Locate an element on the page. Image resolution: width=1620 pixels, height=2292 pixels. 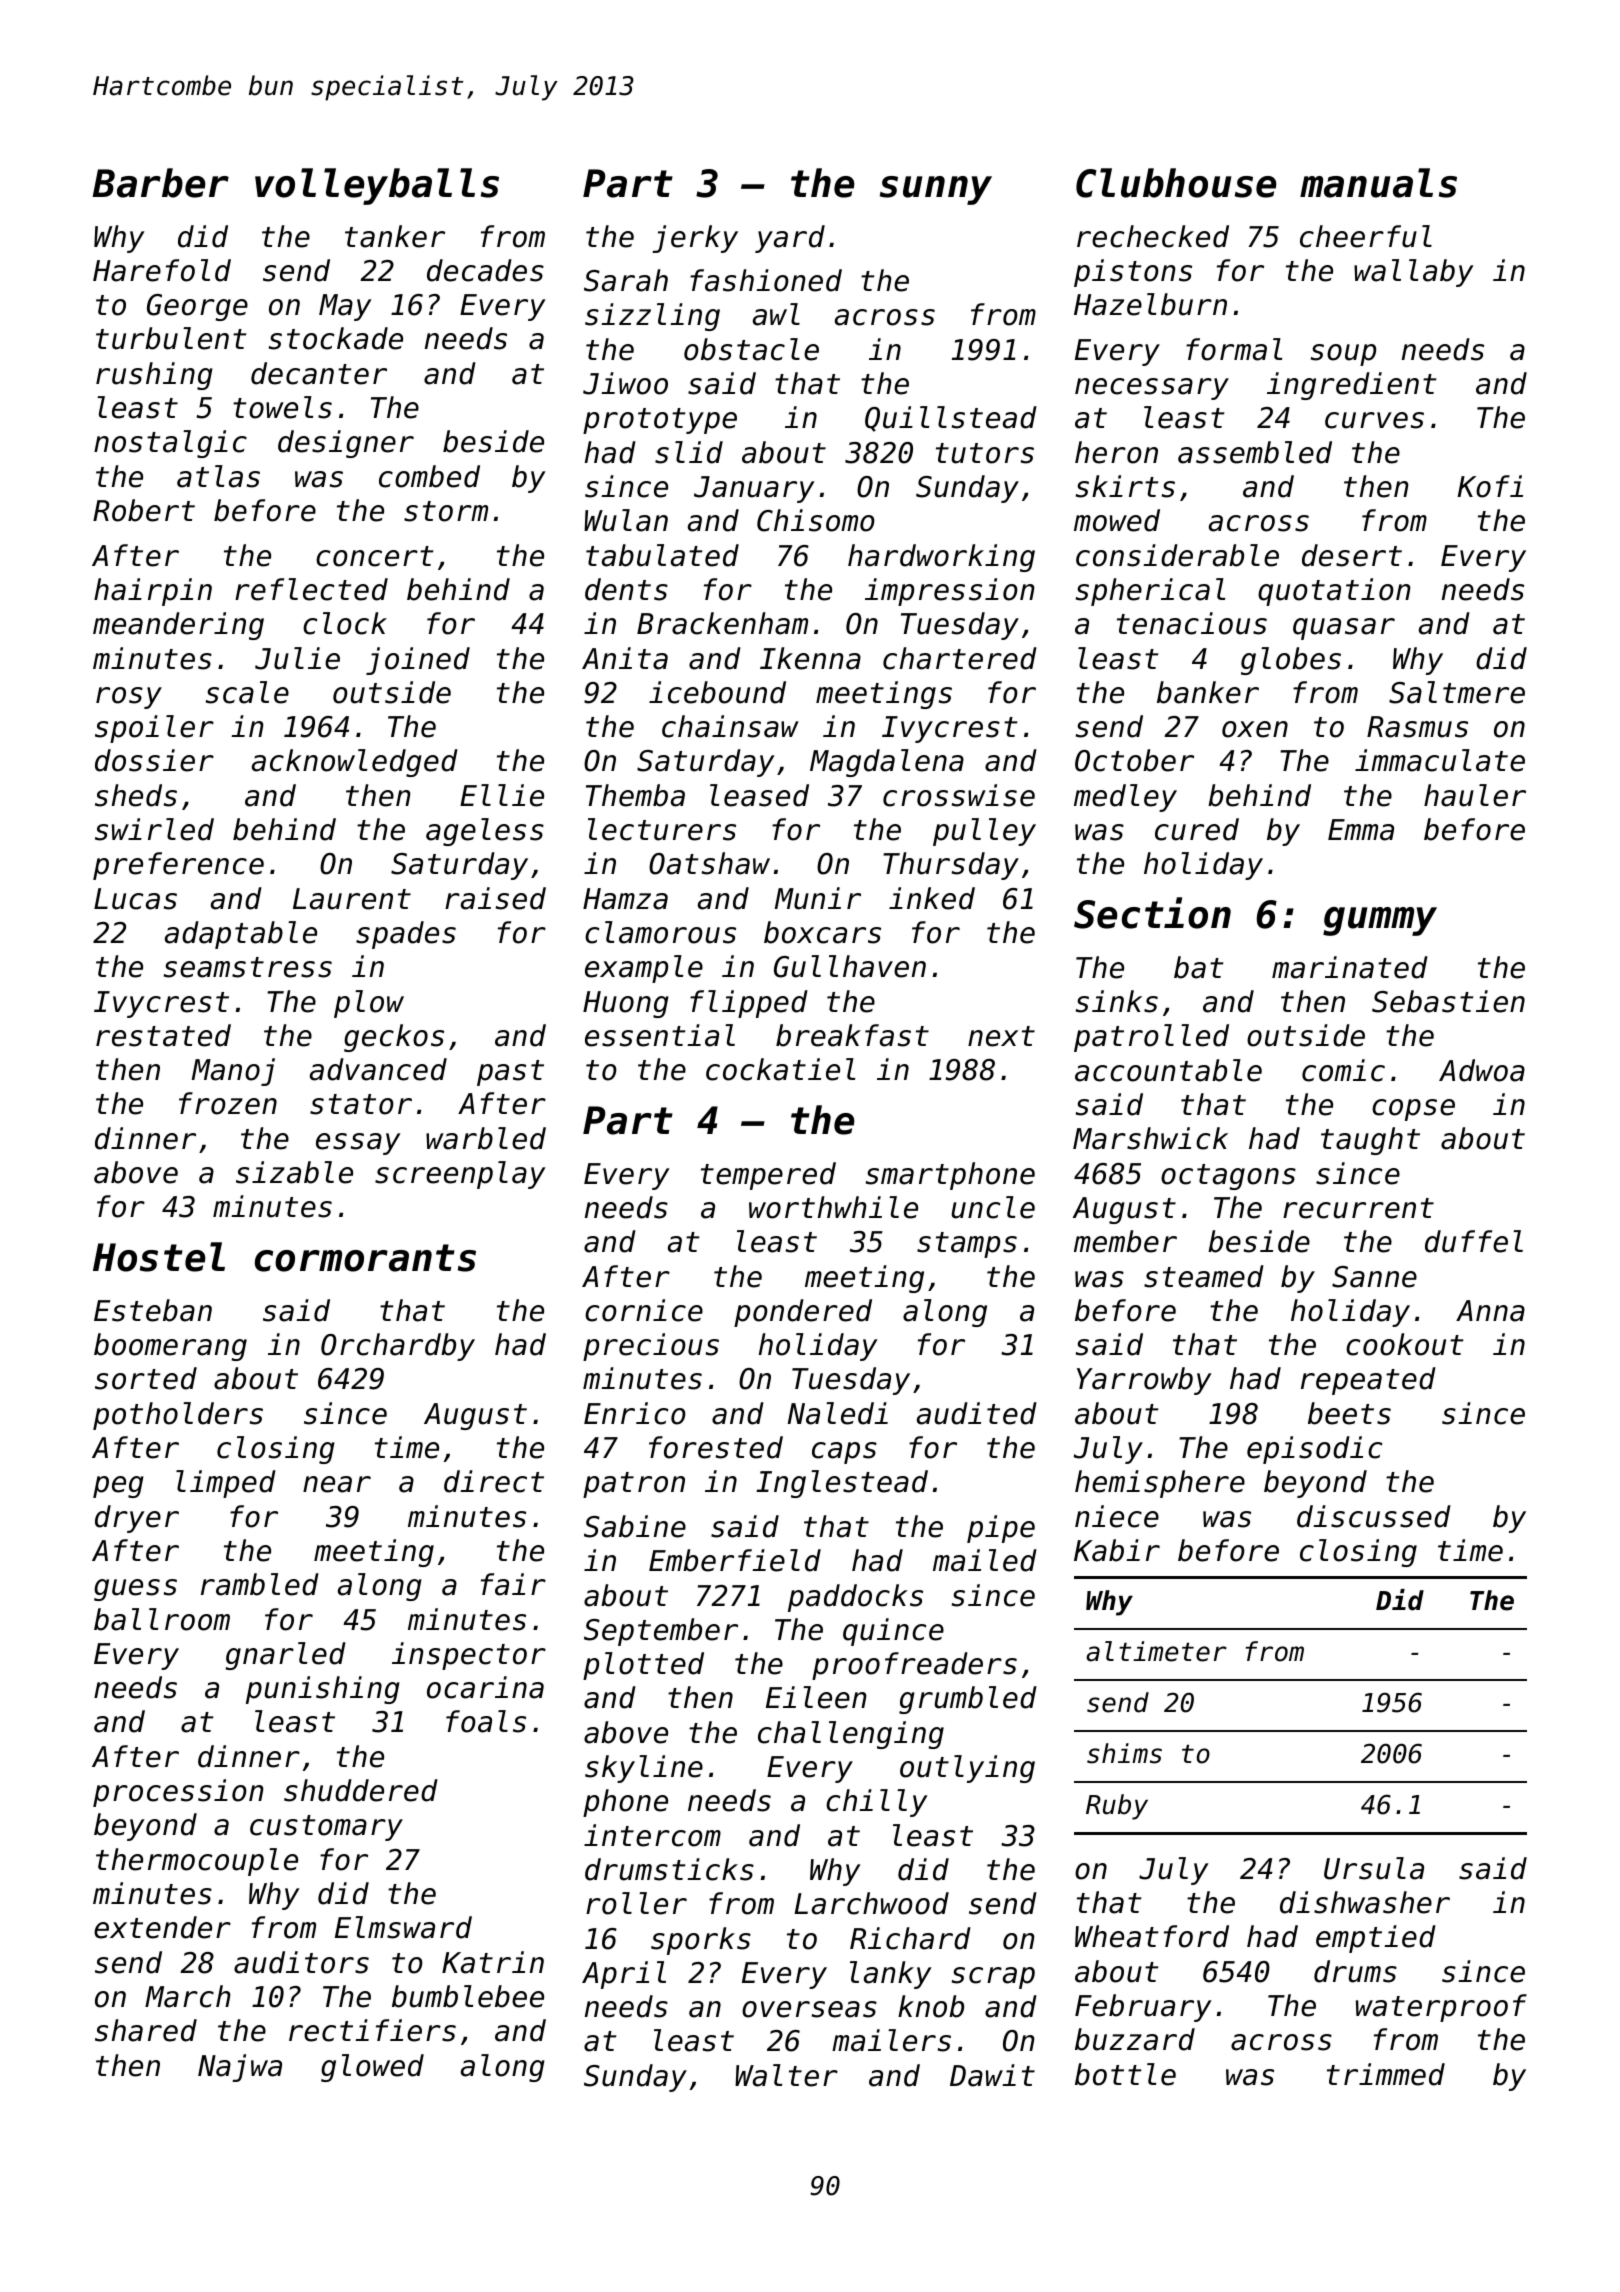
dents is located at coordinates (626, 589).
